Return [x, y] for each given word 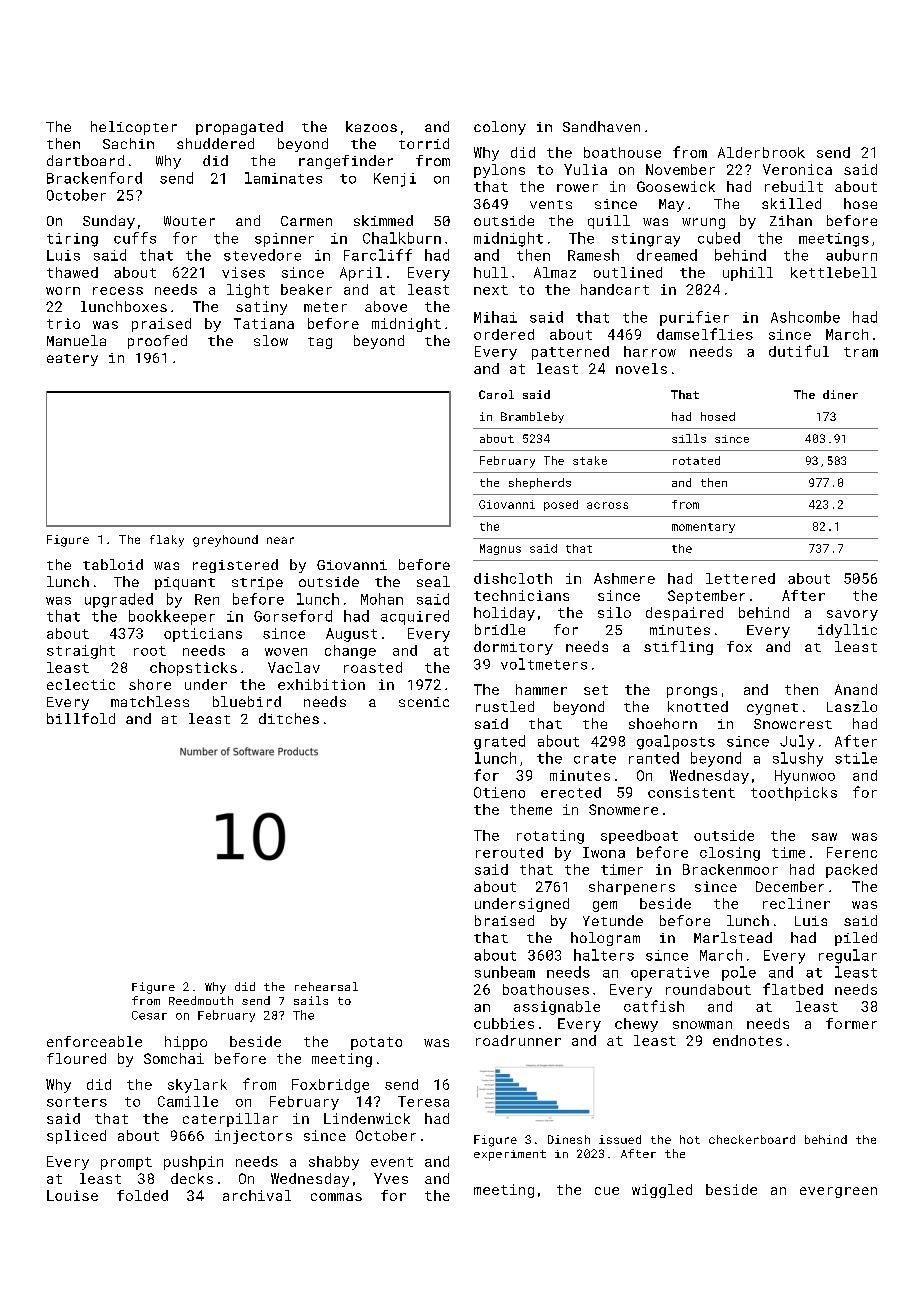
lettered [740, 578]
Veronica [797, 169]
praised [161, 325]
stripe [257, 583]
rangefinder [346, 162]
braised [504, 920]
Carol [496, 394]
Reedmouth [201, 1000]
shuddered [215, 143]
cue [607, 1191]
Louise [72, 1195]
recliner [796, 903]
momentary [703, 528]
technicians [521, 595]
